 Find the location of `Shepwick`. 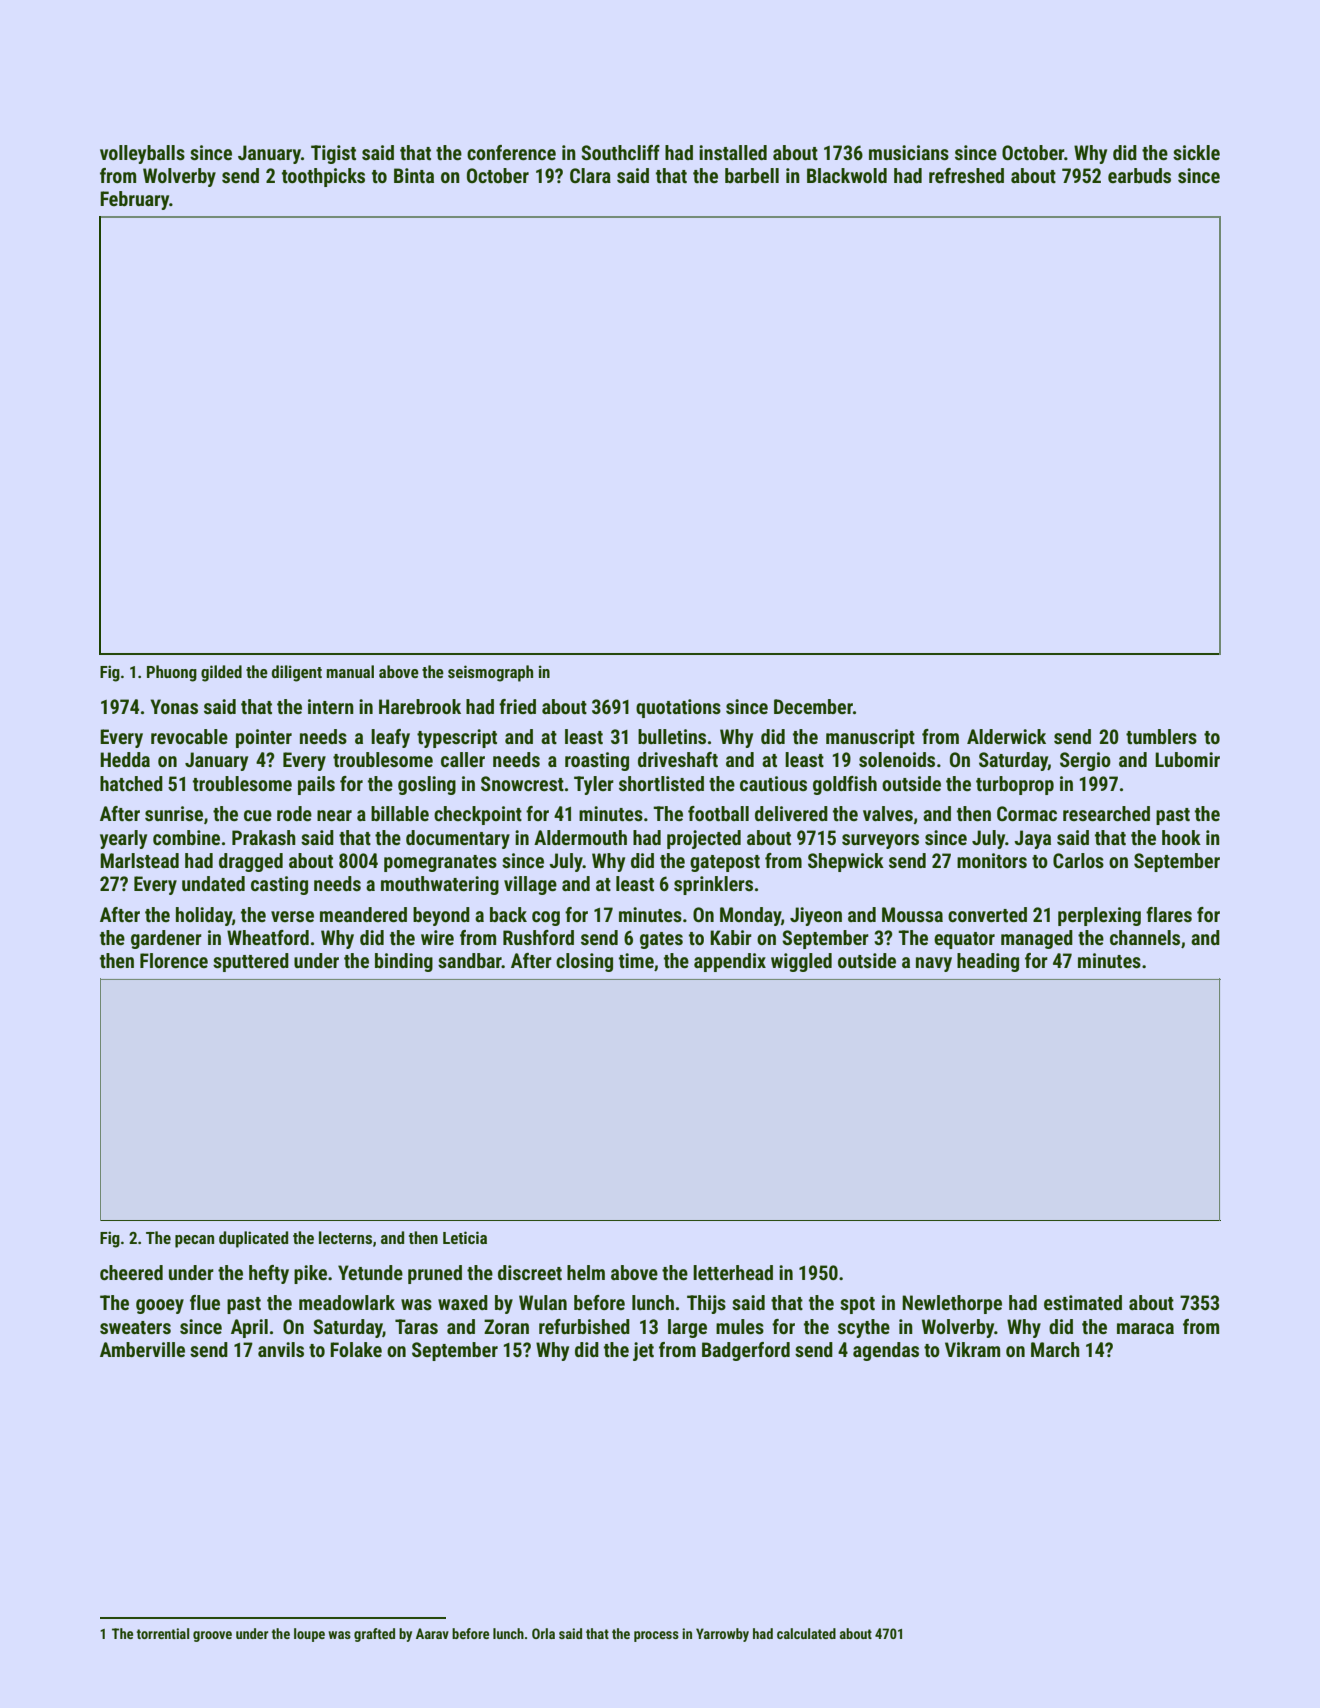

Shepwick is located at coordinates (846, 862).
